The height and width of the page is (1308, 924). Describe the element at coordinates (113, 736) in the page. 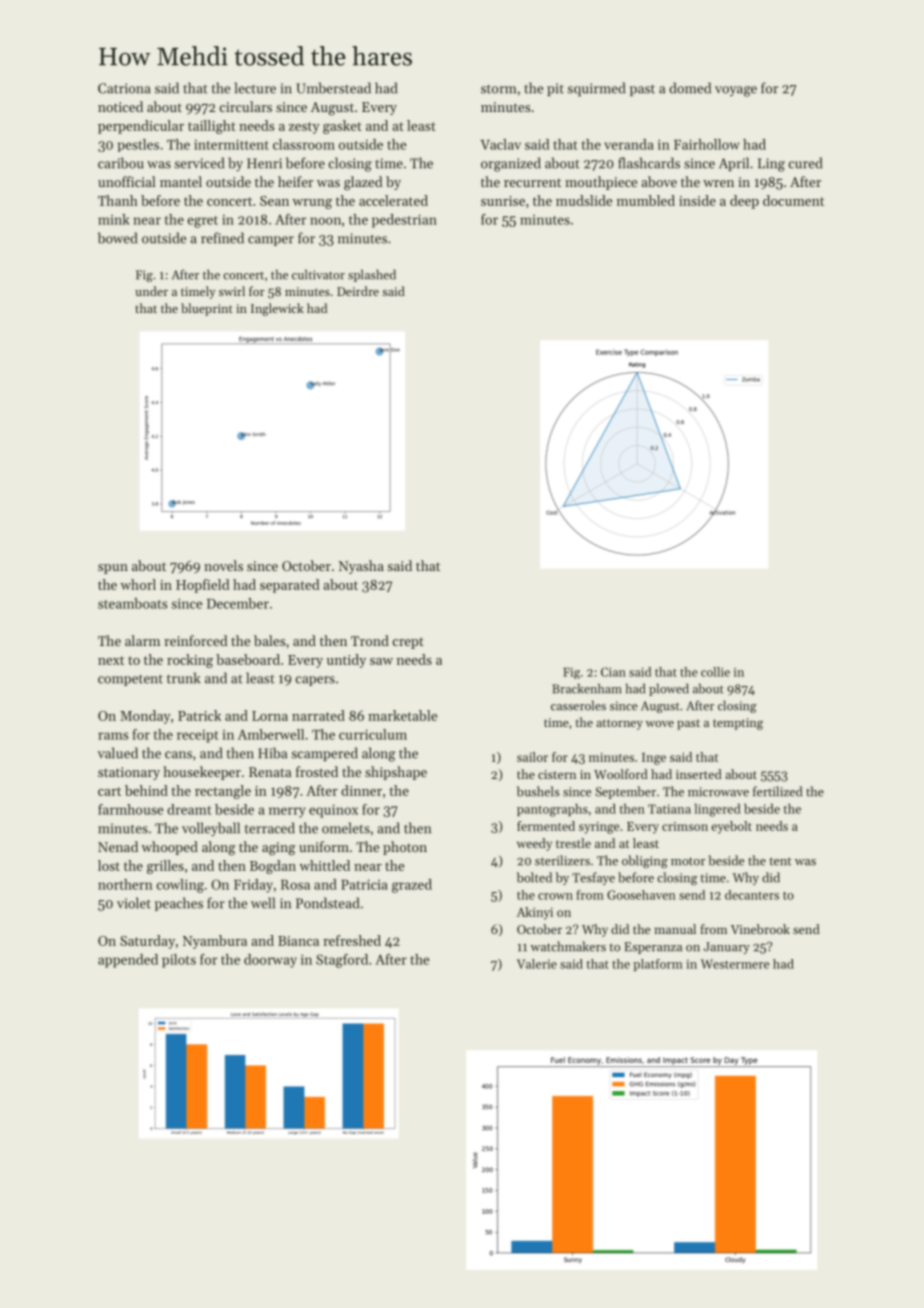

I see `rams` at that location.
